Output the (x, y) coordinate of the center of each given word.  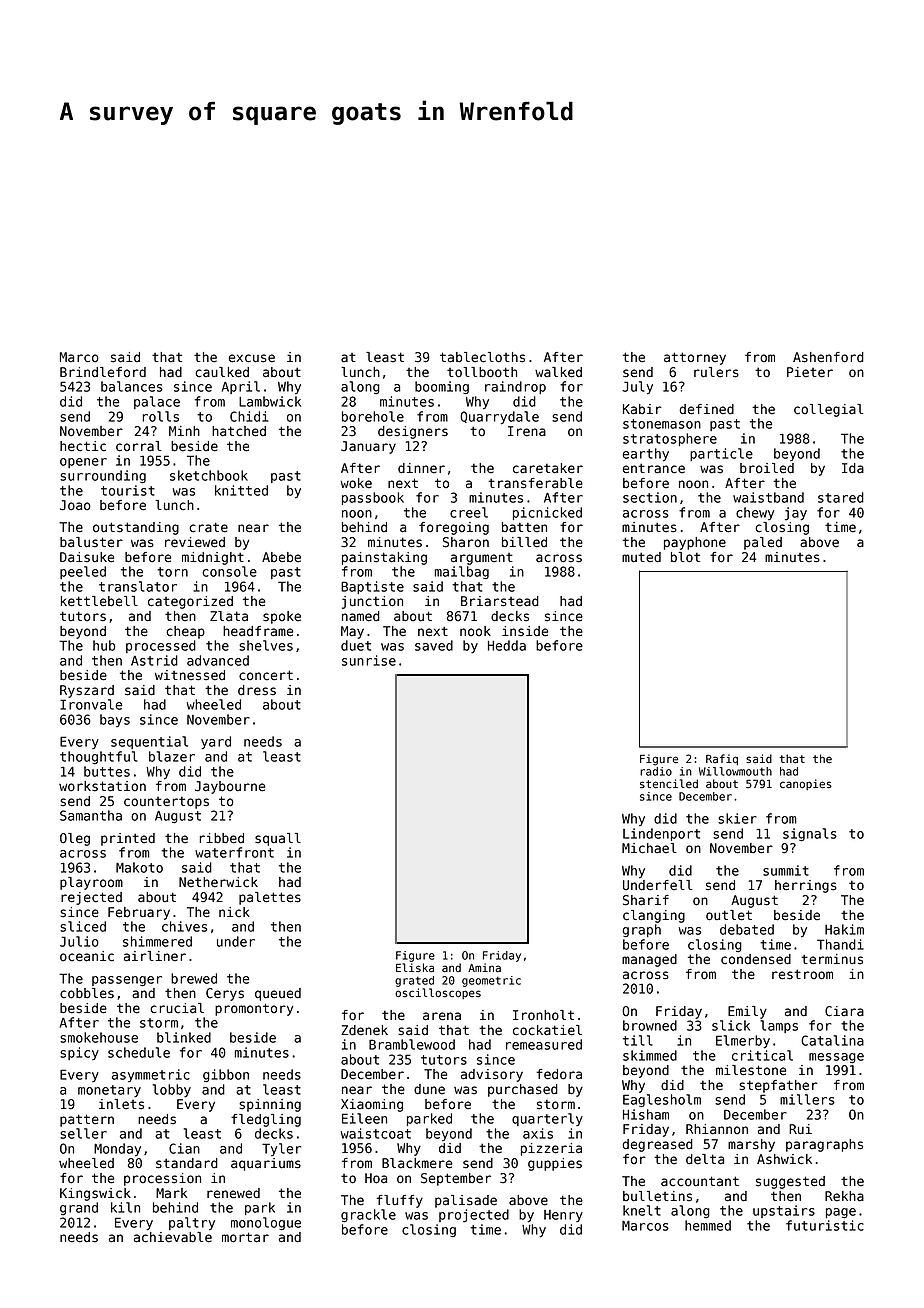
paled (763, 543)
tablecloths (482, 357)
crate (208, 527)
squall (278, 839)
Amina (484, 967)
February (139, 913)
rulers (716, 372)
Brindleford (103, 372)
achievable (173, 1237)
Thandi (840, 944)
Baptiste (372, 587)
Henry (563, 1216)
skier (737, 818)
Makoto (139, 867)
